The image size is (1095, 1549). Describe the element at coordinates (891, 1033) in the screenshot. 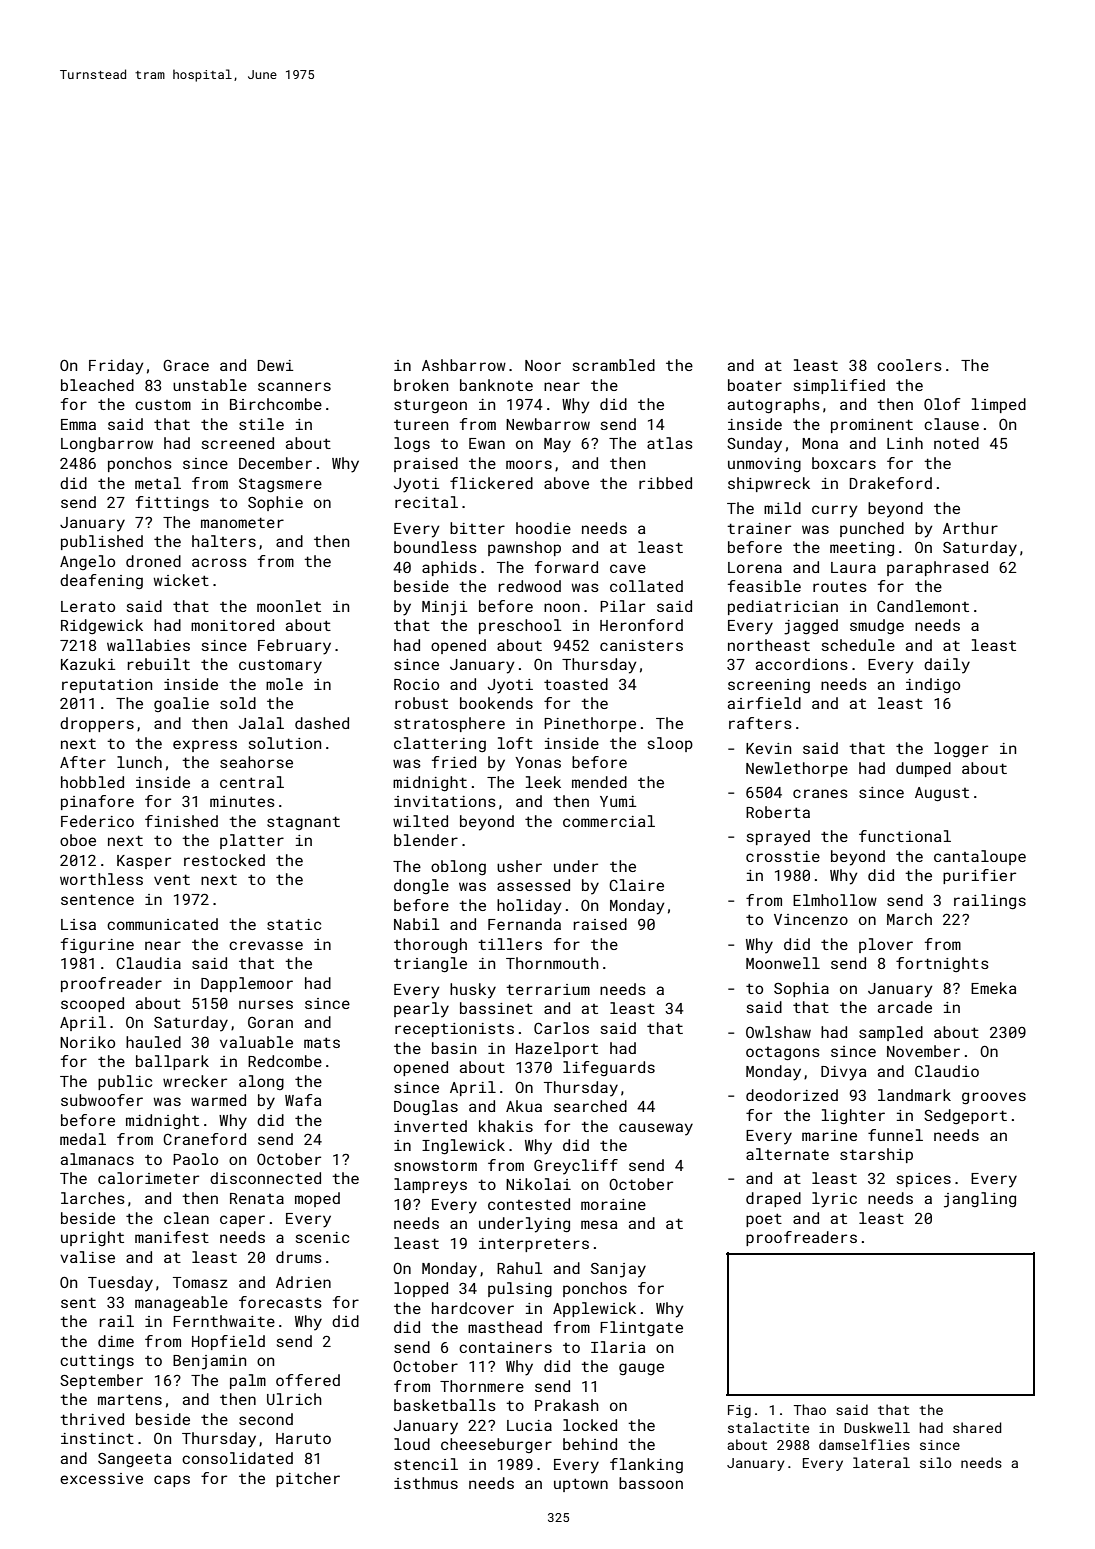

I see `sampled` at that location.
